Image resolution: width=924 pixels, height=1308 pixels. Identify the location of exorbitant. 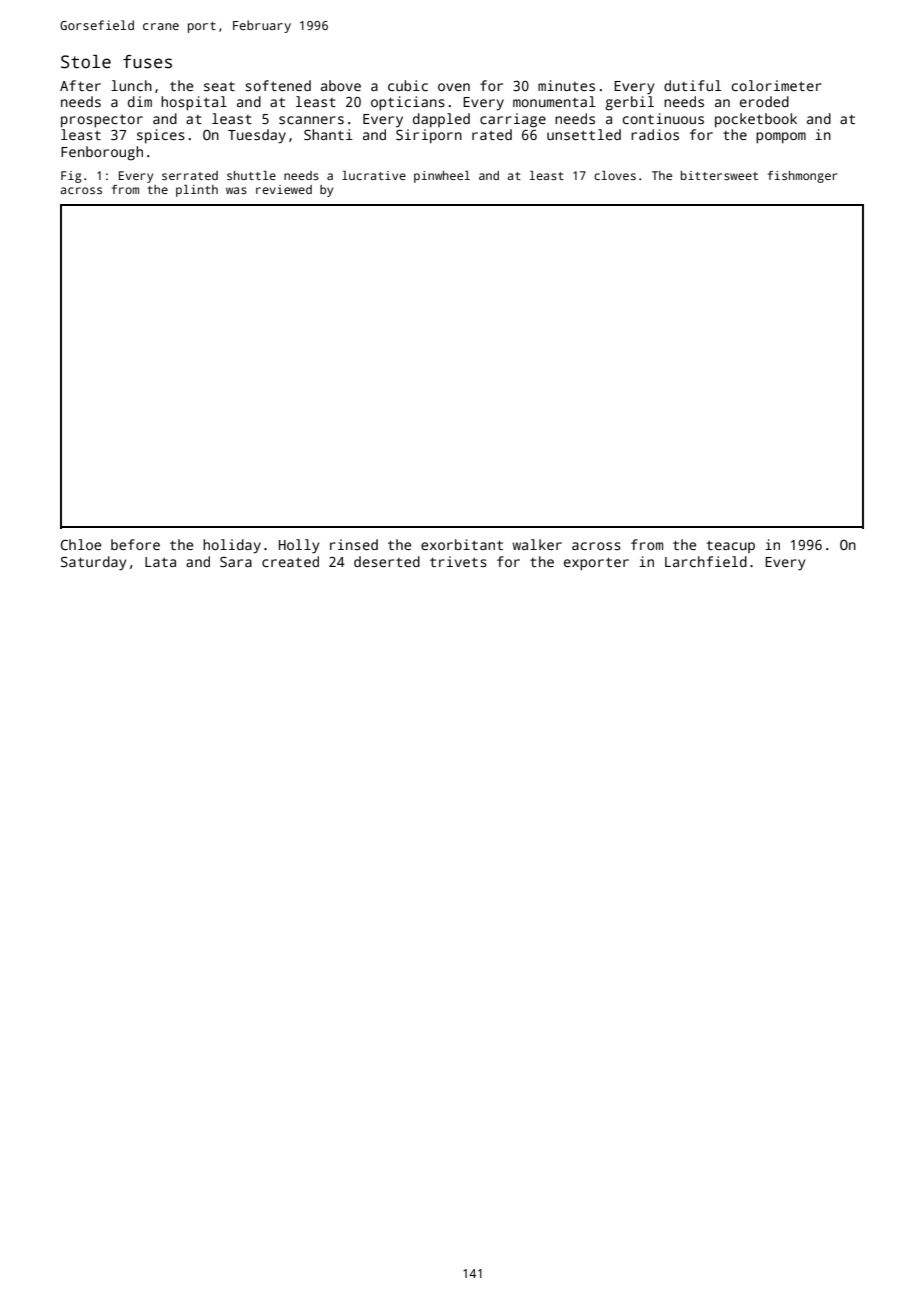
(462, 544).
